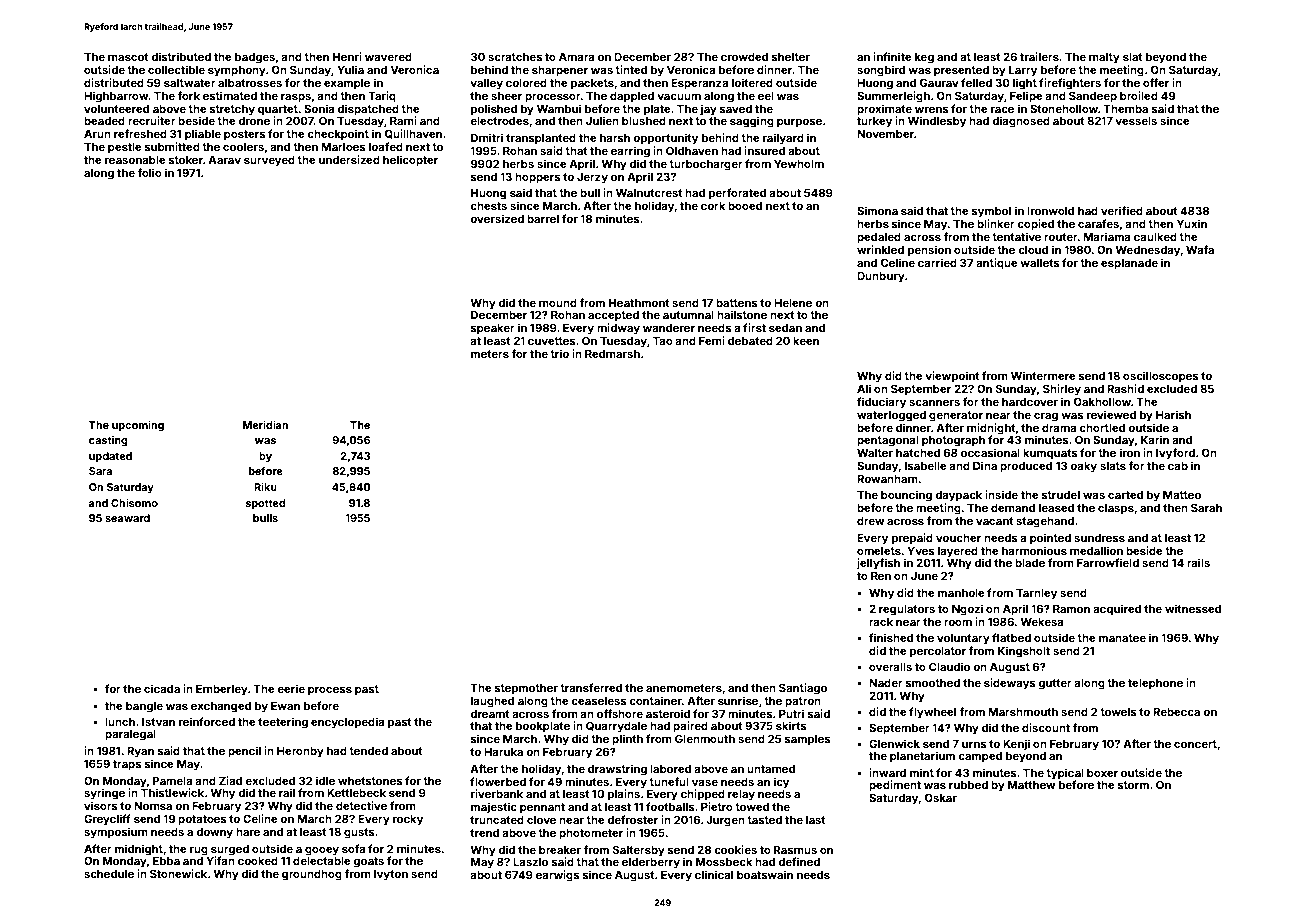 Image resolution: width=1308 pixels, height=924 pixels. I want to click on mascot, so click(128, 57).
